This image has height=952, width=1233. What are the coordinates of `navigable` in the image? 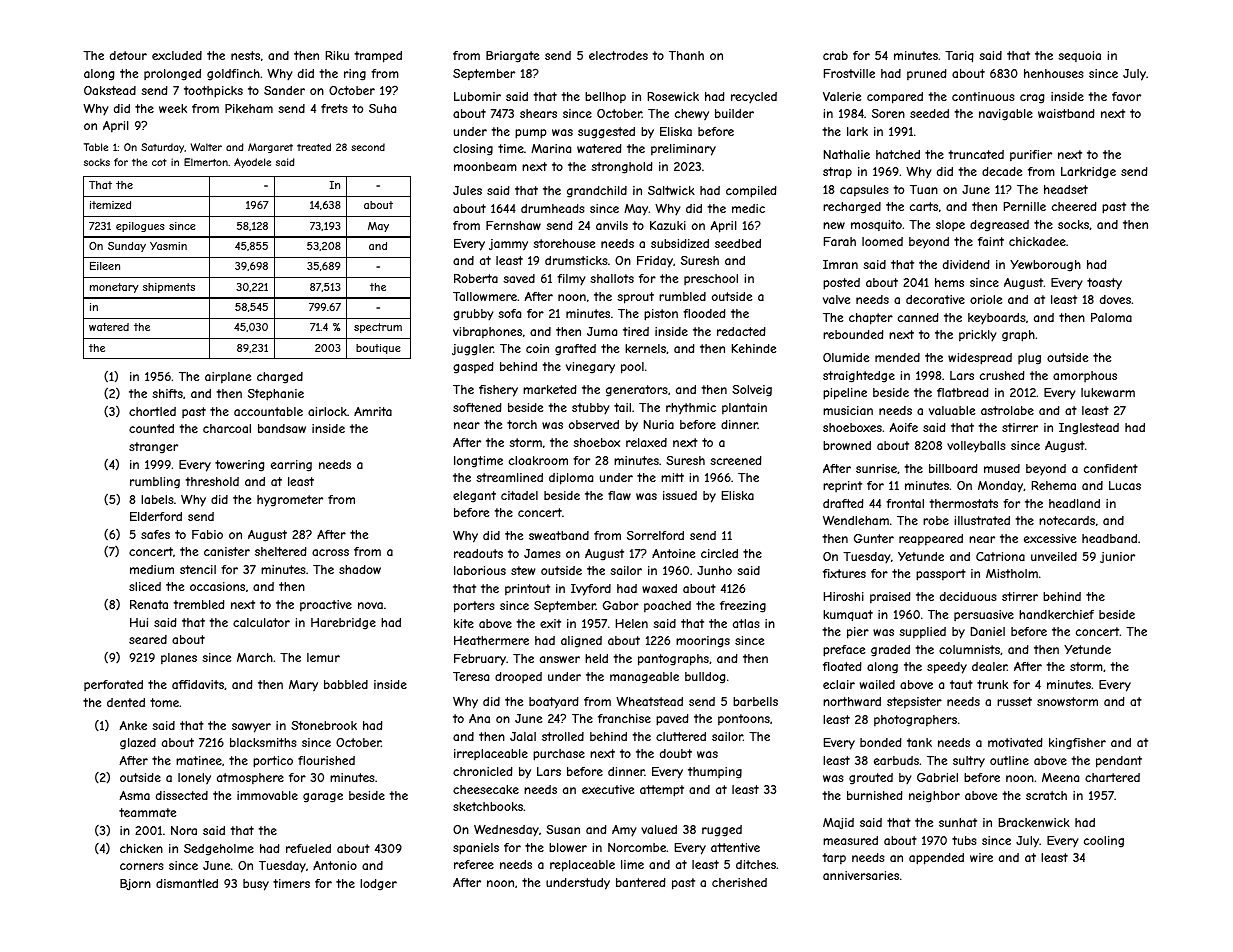 It's located at (1006, 115).
